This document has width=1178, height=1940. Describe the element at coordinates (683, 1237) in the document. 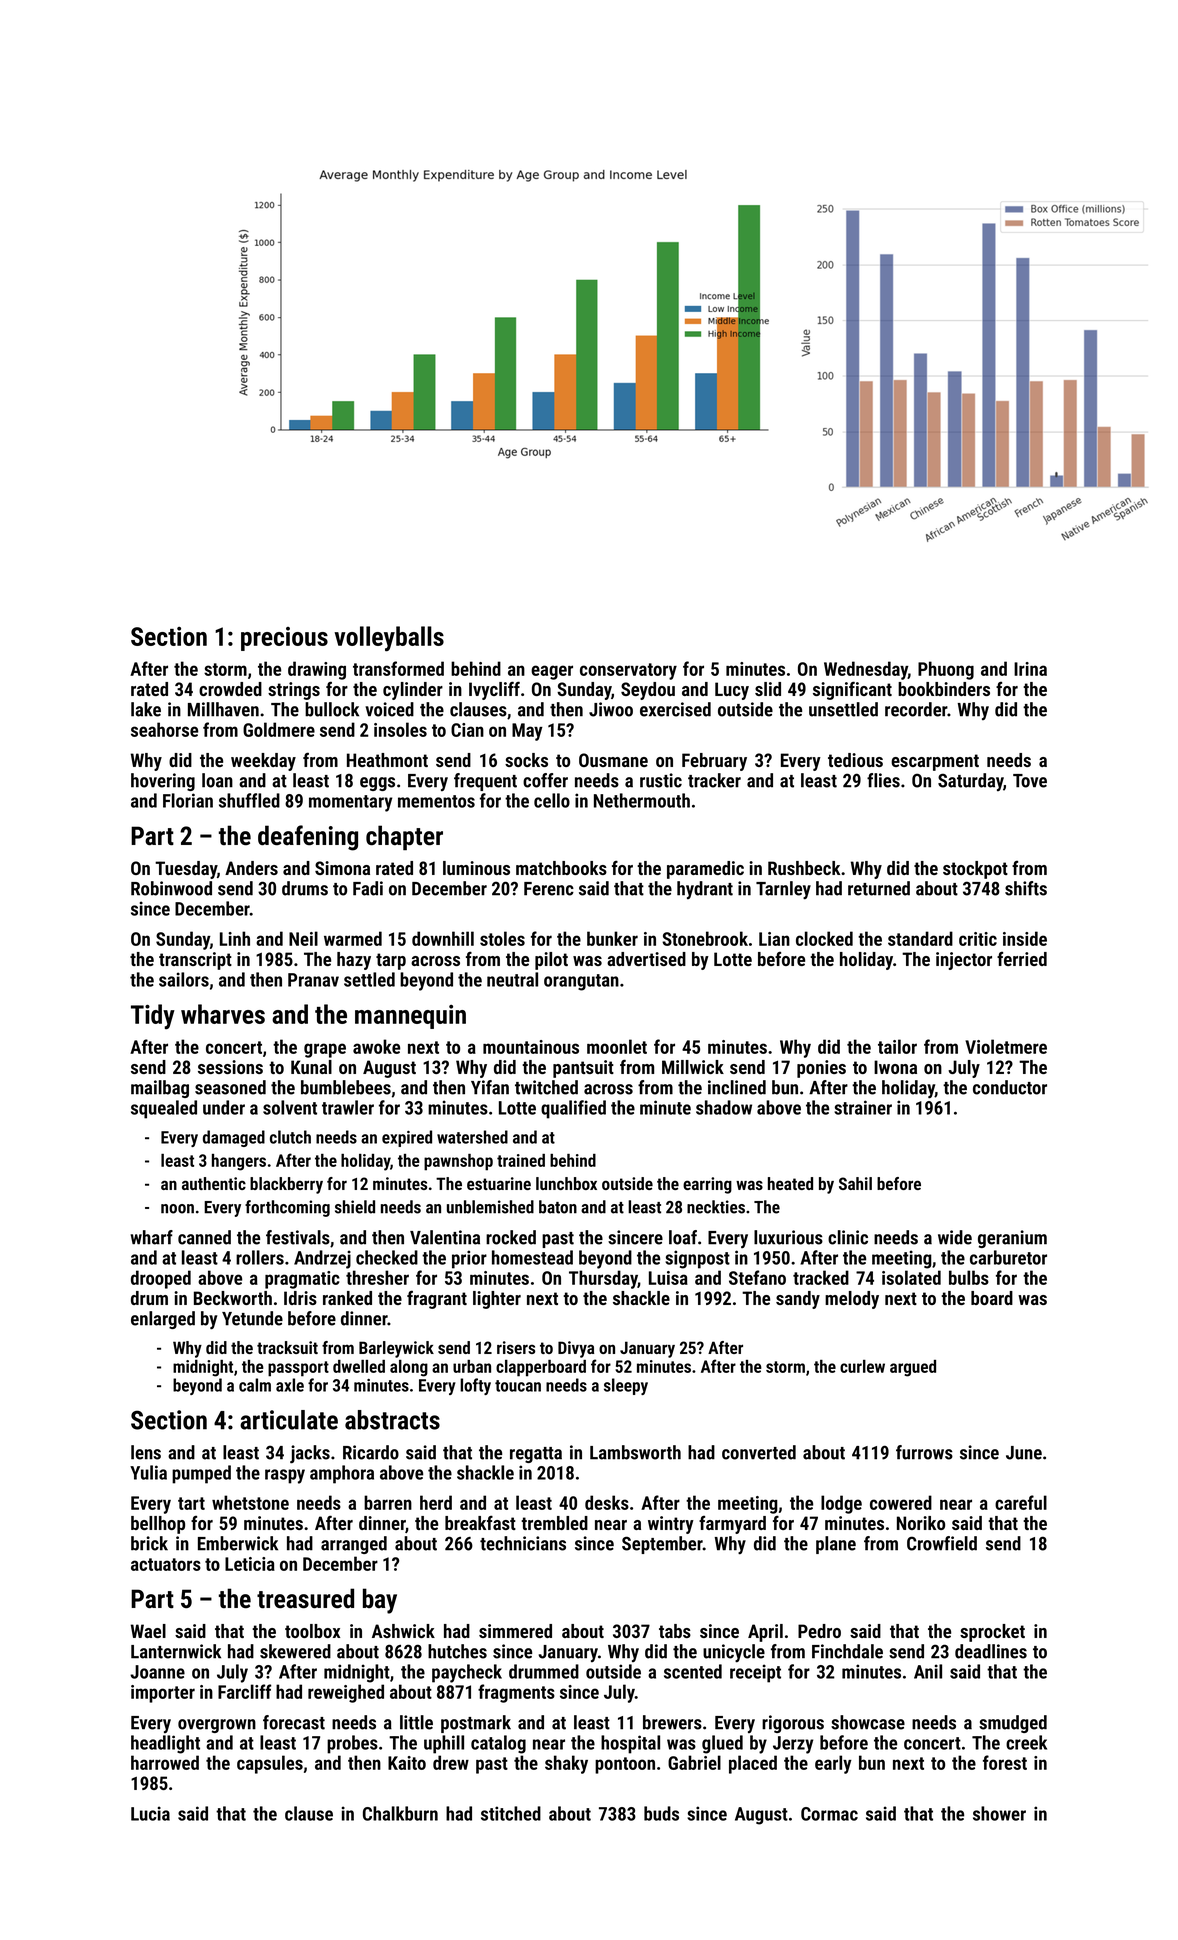

I see `loaf` at that location.
